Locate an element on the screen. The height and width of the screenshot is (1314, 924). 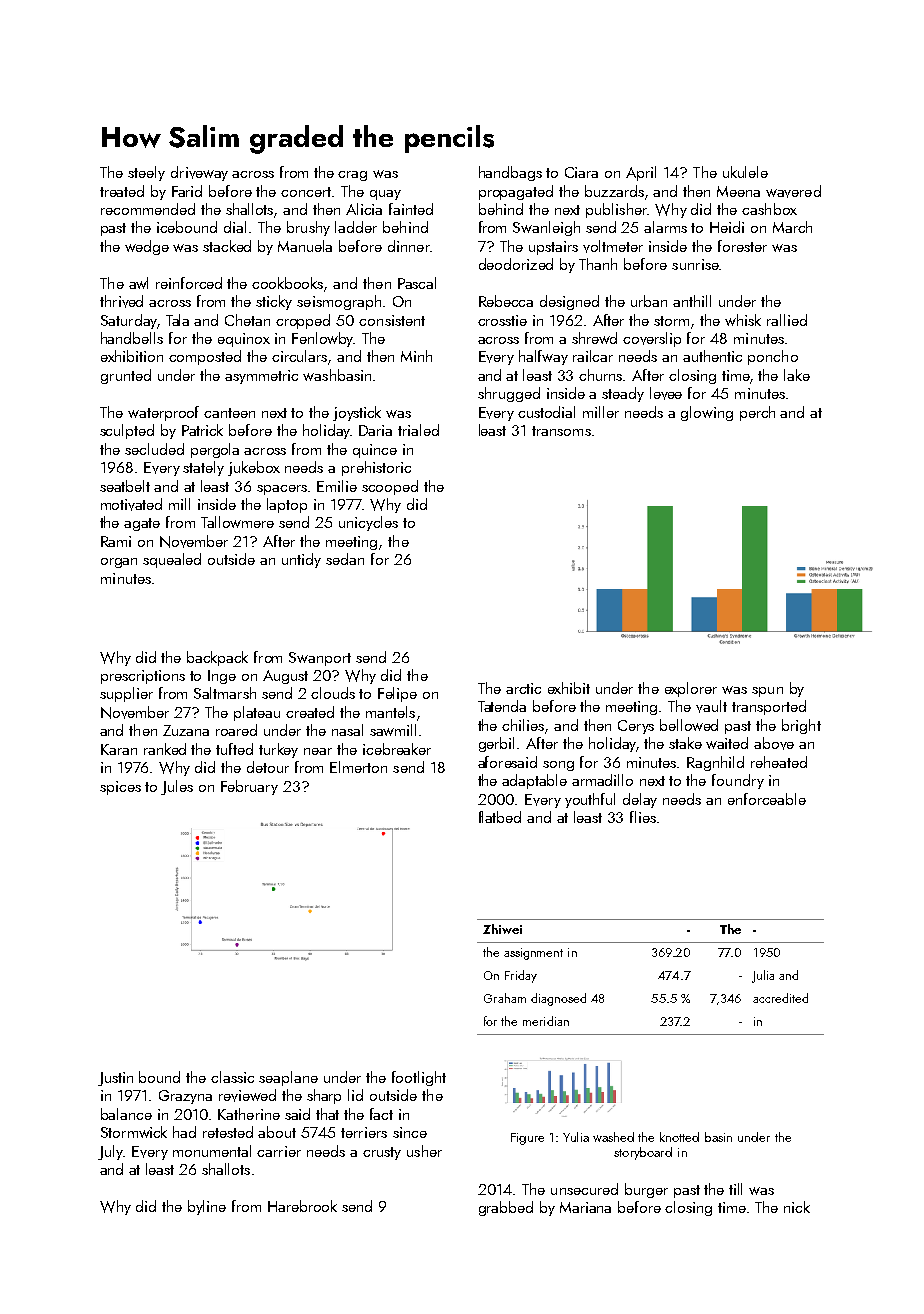
handbags is located at coordinates (510, 173).
